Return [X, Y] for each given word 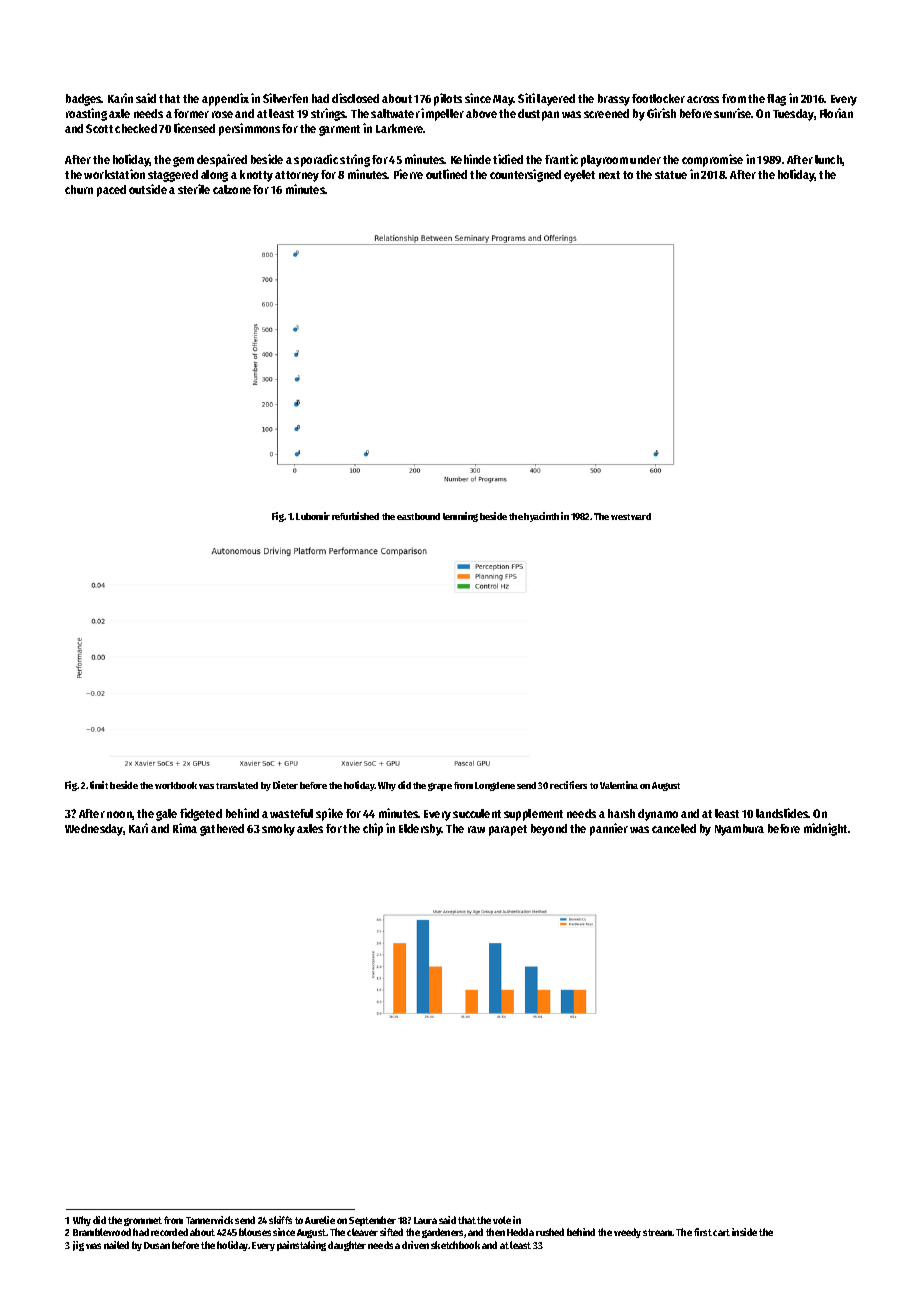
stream [658, 1232]
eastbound [418, 516]
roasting [86, 114]
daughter [347, 1246]
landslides [782, 813]
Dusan [157, 1245]
